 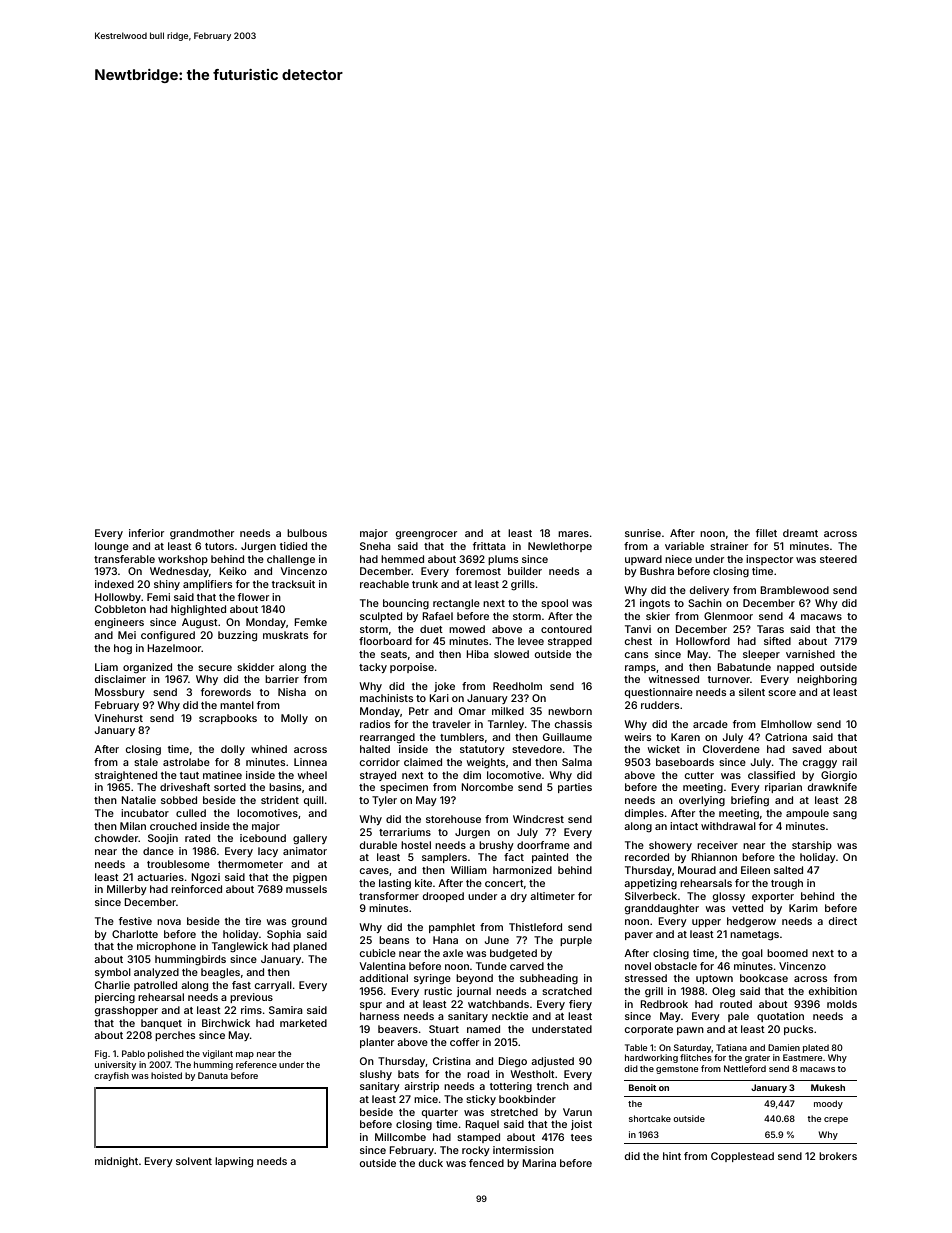 I want to click on greengrocer, so click(x=426, y=535).
